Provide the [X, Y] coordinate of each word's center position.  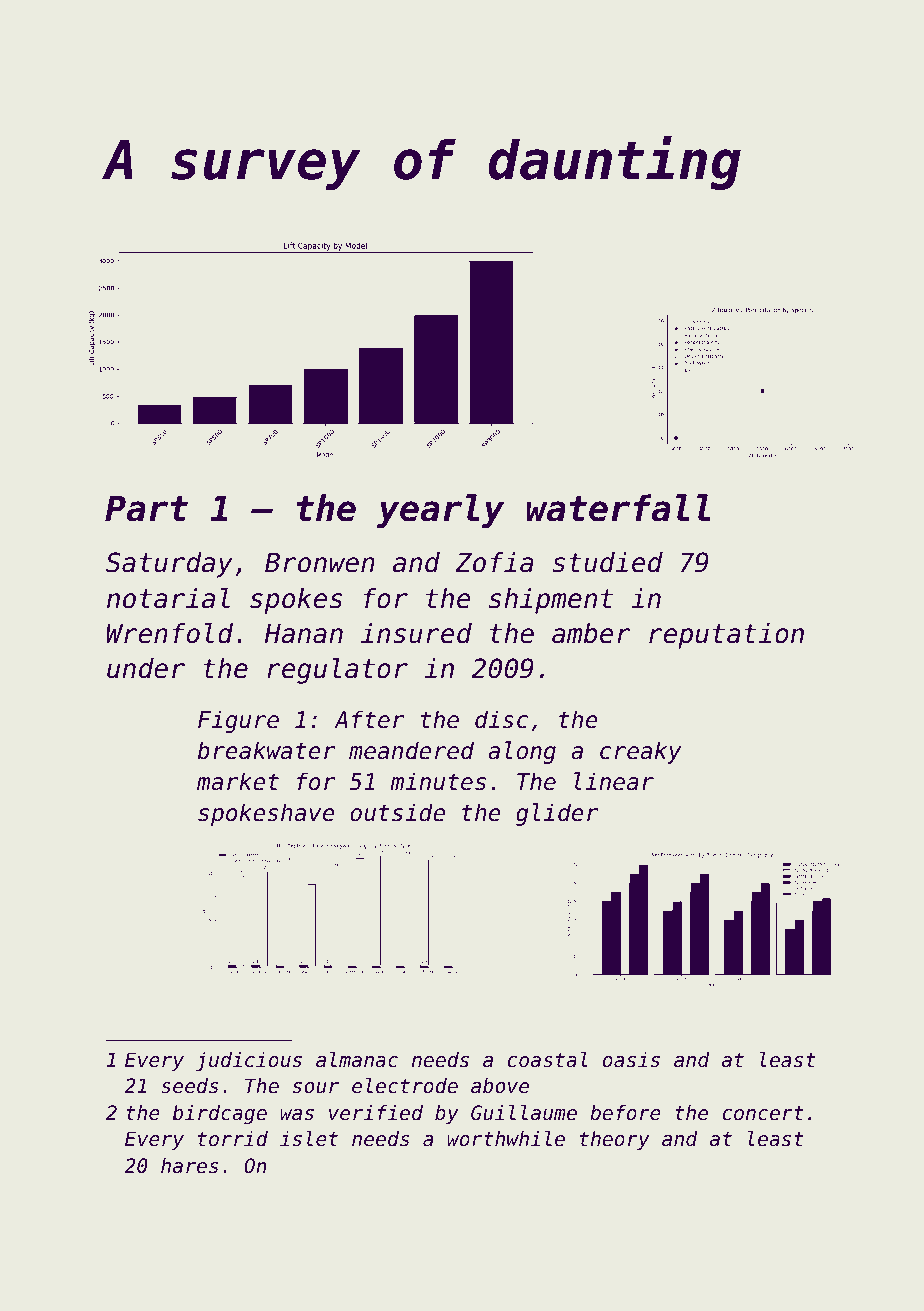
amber [591, 633]
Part [146, 508]
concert [763, 1113]
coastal [548, 1060]
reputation [726, 636]
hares [189, 1166]
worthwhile [506, 1139]
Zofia [495, 562]
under [146, 668]
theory [615, 1140]
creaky [640, 752]
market [238, 781]
